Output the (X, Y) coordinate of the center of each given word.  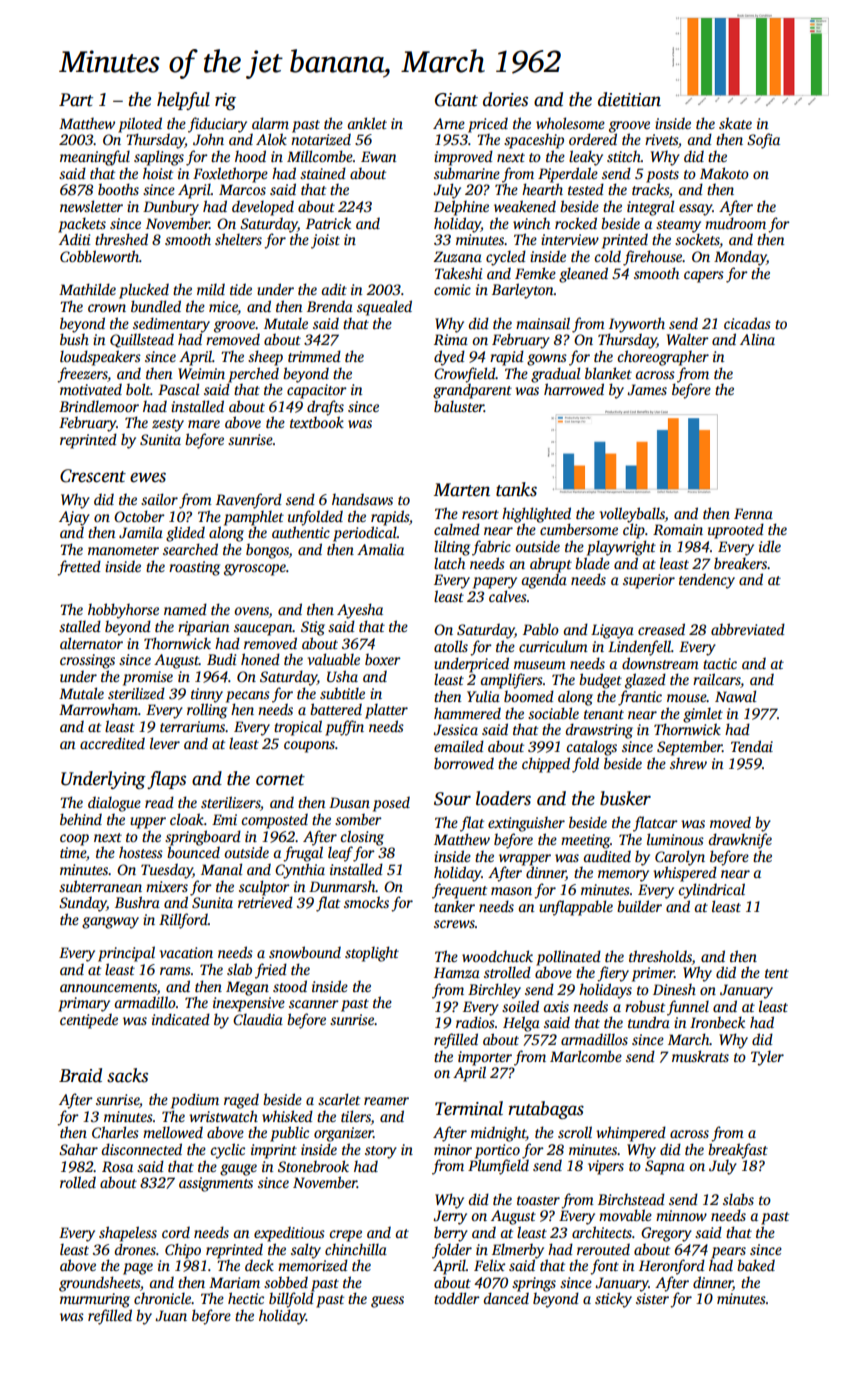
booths (118, 189)
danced (506, 1298)
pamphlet (254, 518)
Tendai (752, 746)
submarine (467, 173)
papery (495, 583)
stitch (624, 156)
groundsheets (99, 1284)
